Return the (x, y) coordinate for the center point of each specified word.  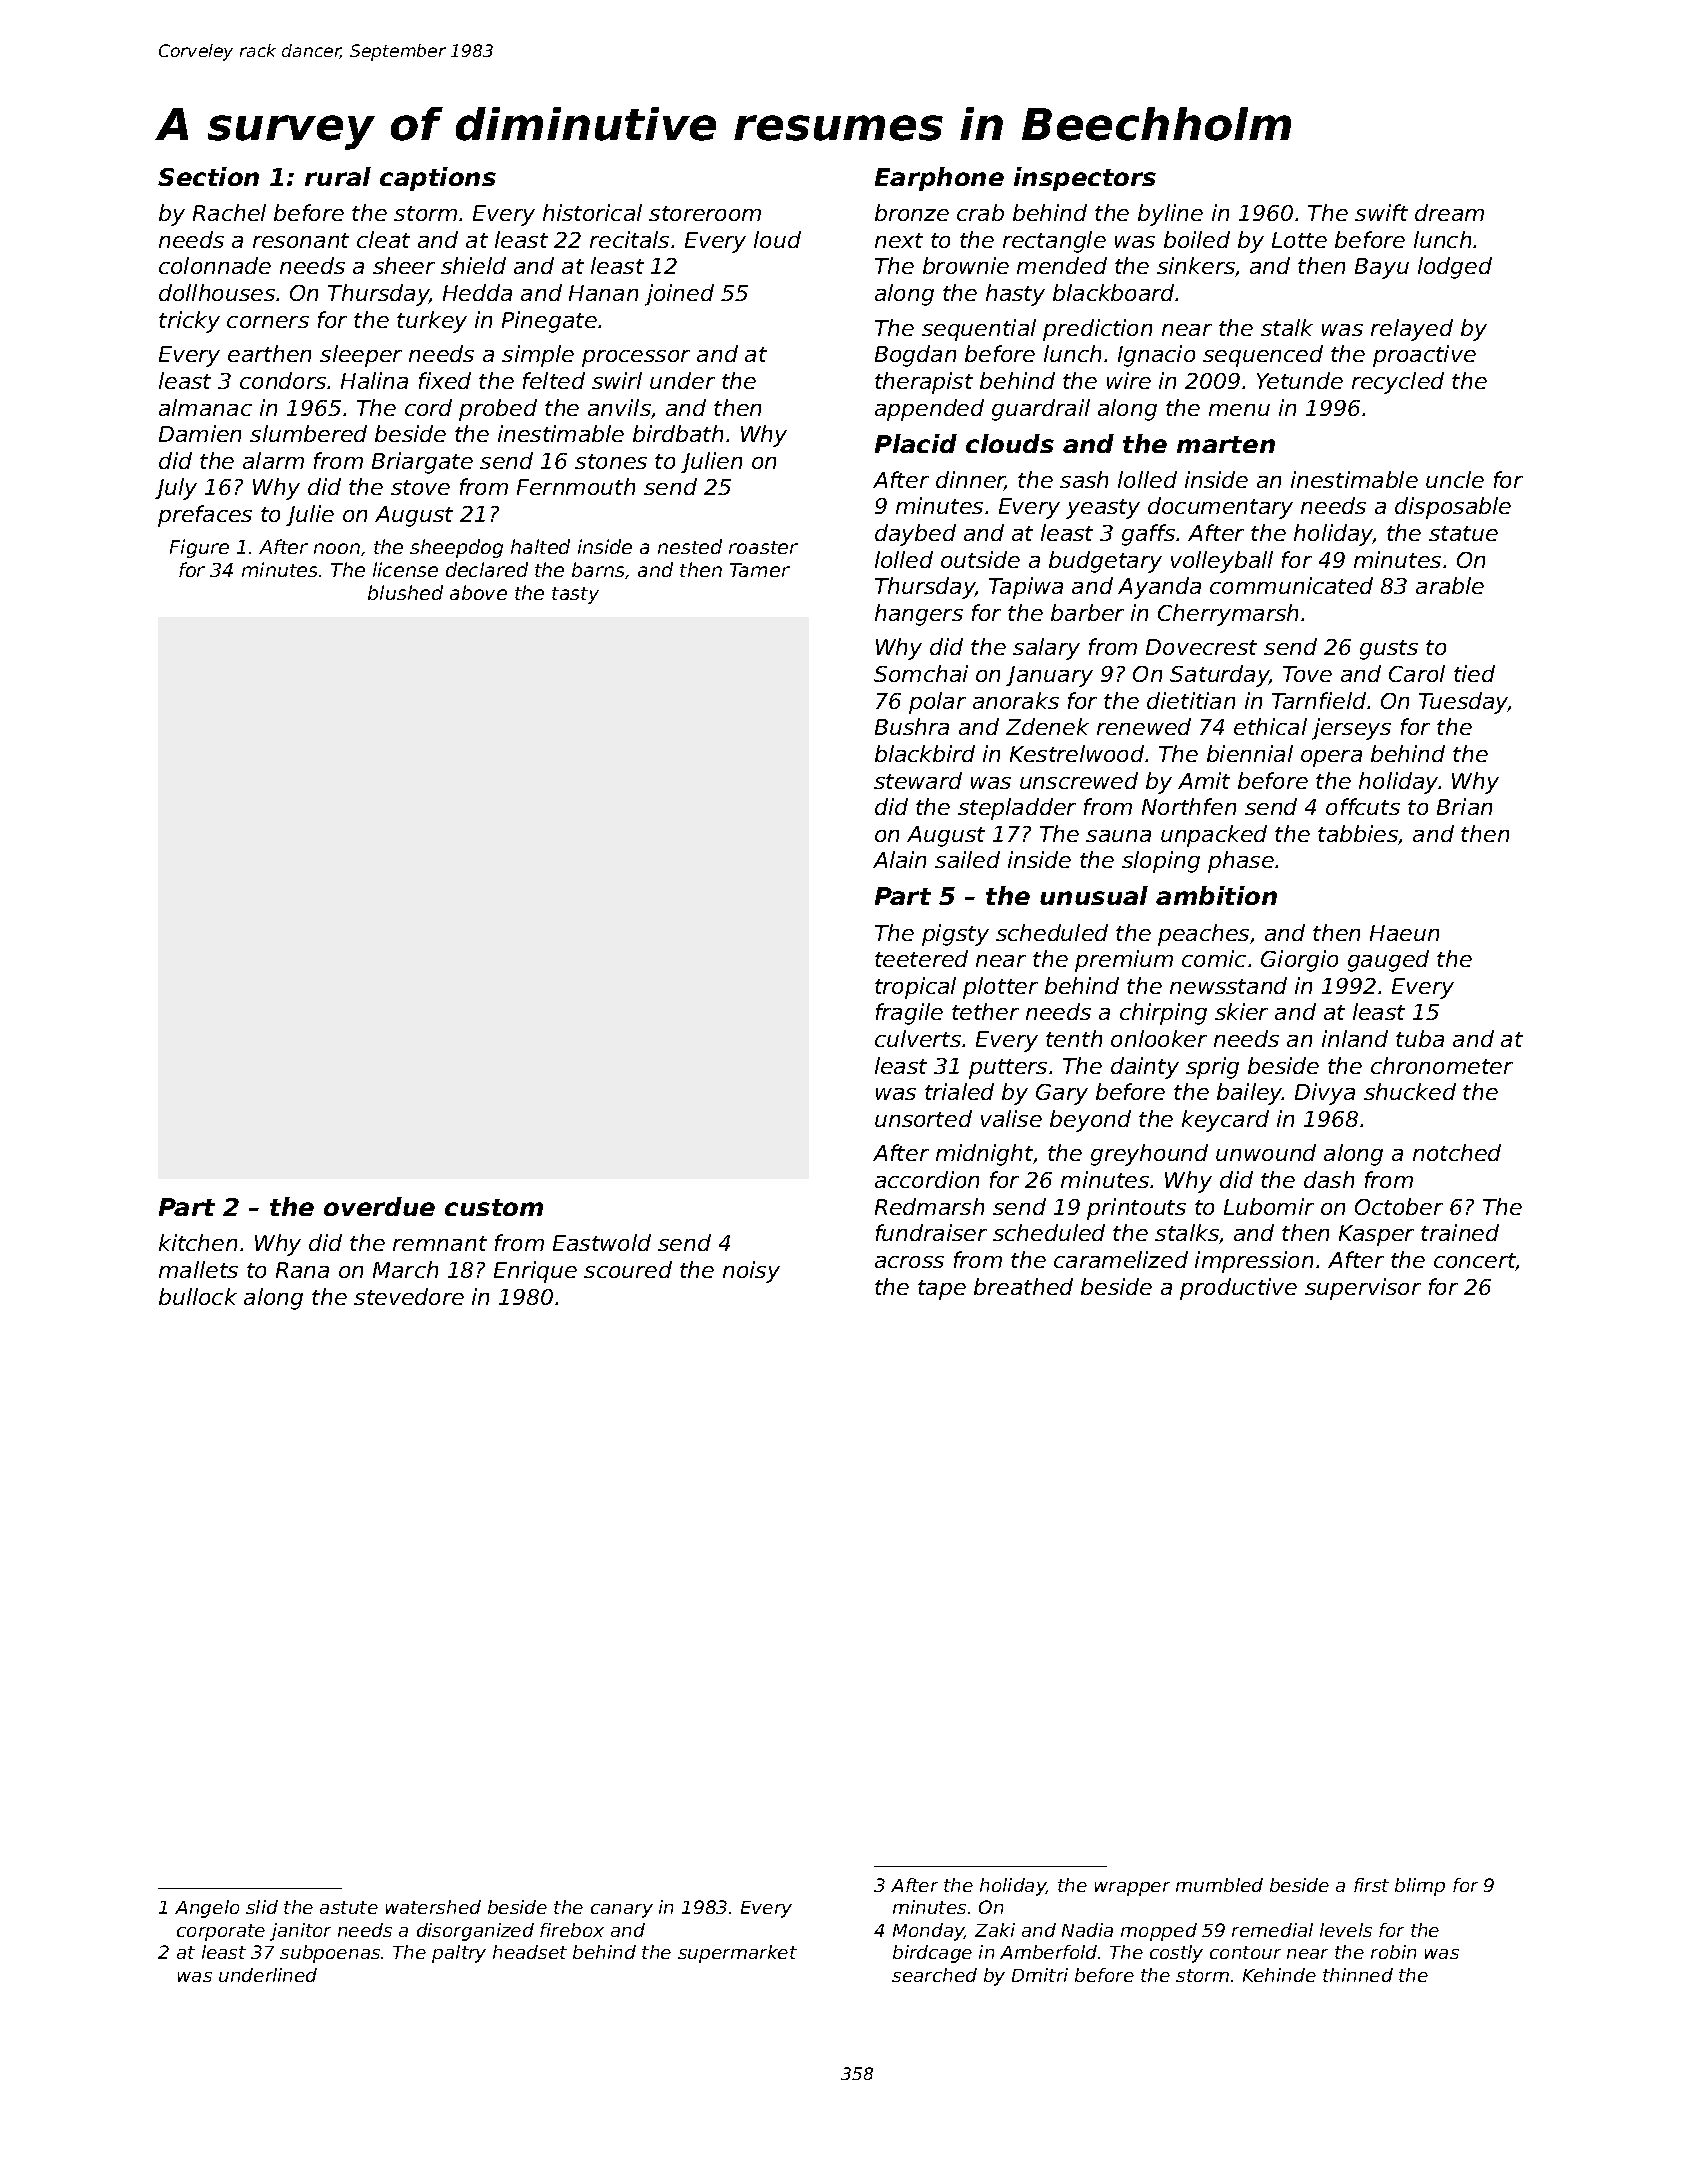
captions (438, 179)
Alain (899, 859)
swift (1381, 212)
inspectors (1085, 179)
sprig (1212, 1068)
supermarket (737, 1954)
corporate (221, 1932)
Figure (199, 548)
